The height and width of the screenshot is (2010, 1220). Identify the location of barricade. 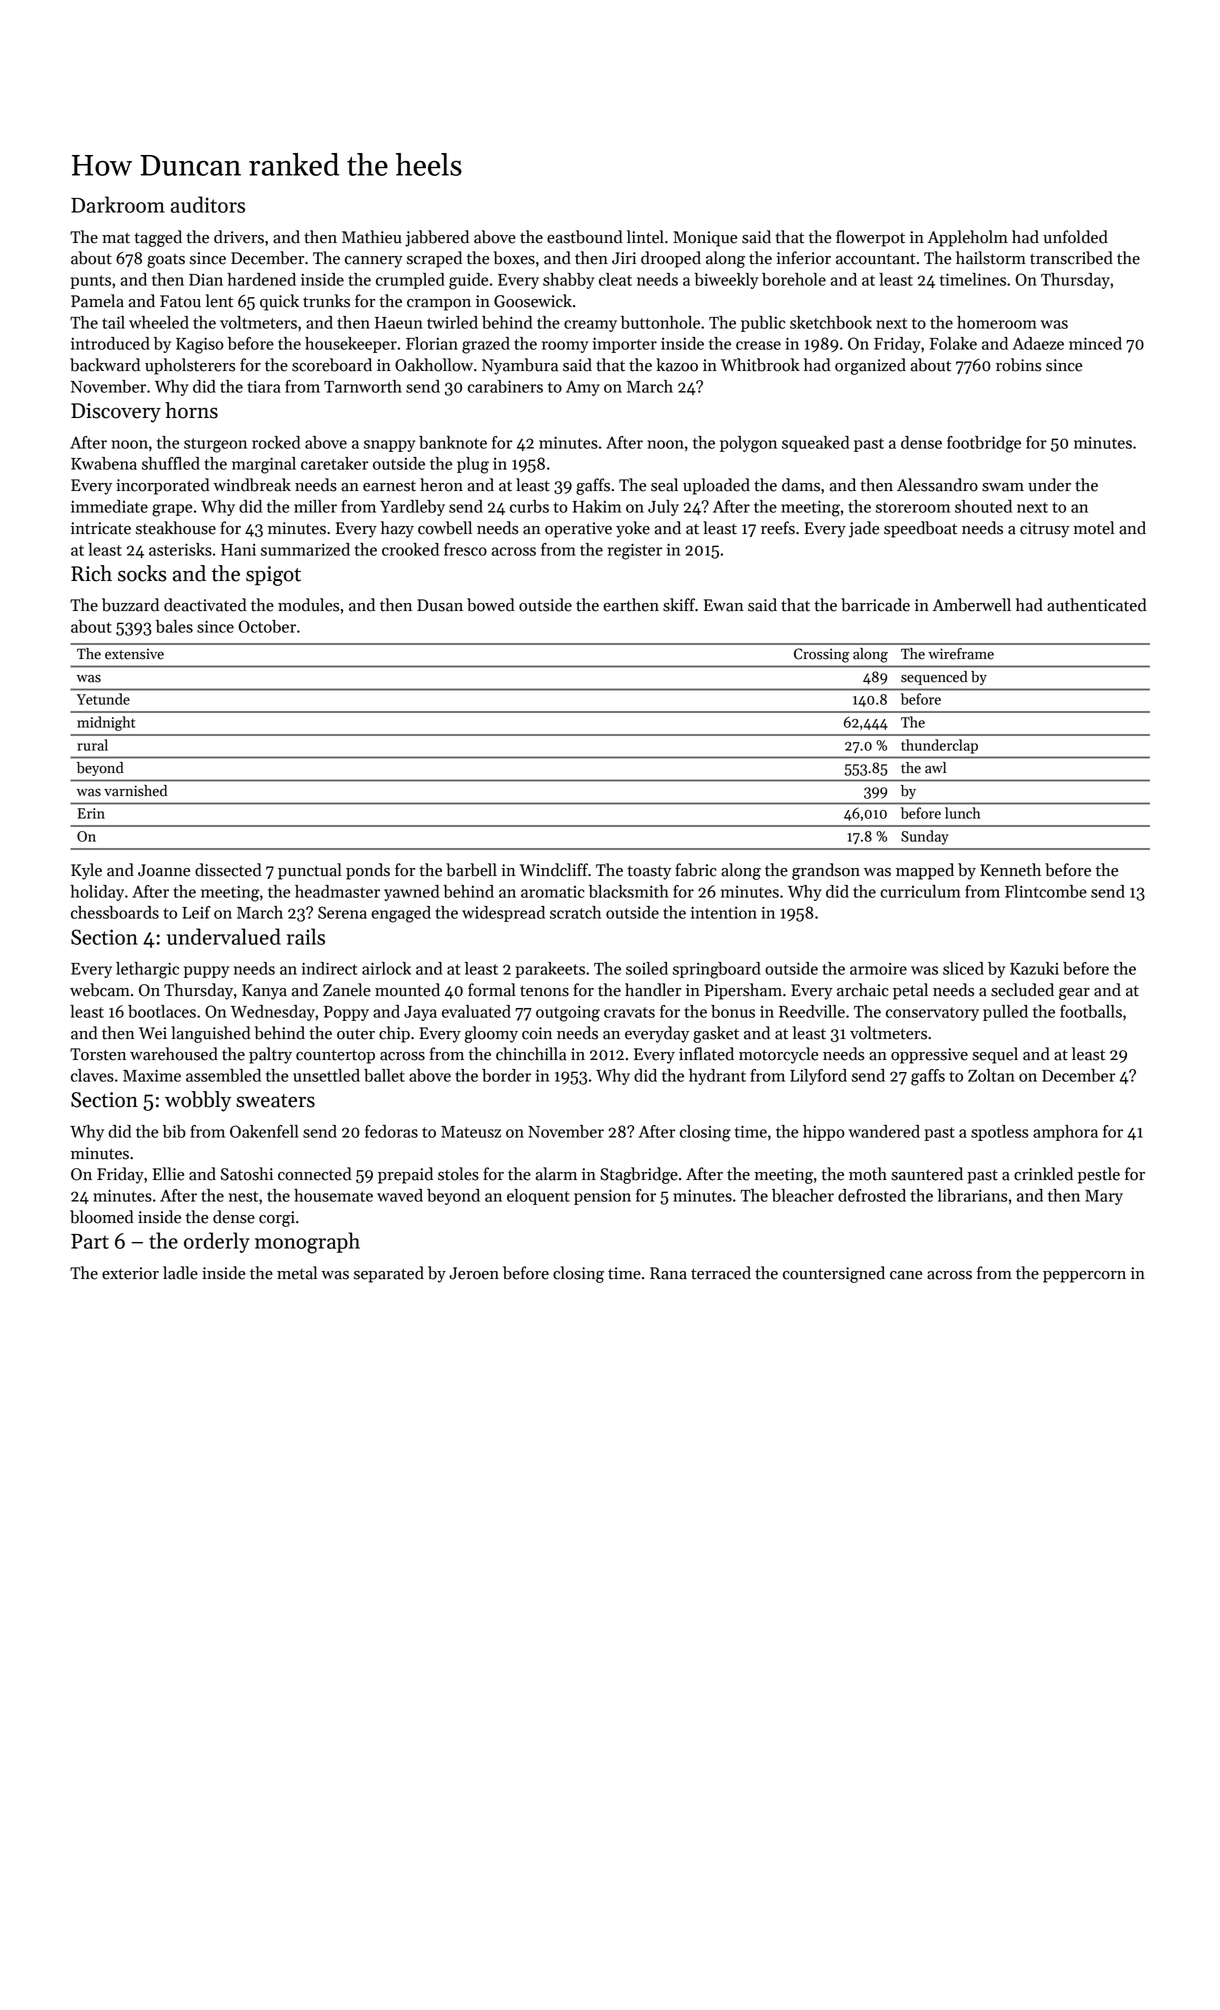
(875, 605).
